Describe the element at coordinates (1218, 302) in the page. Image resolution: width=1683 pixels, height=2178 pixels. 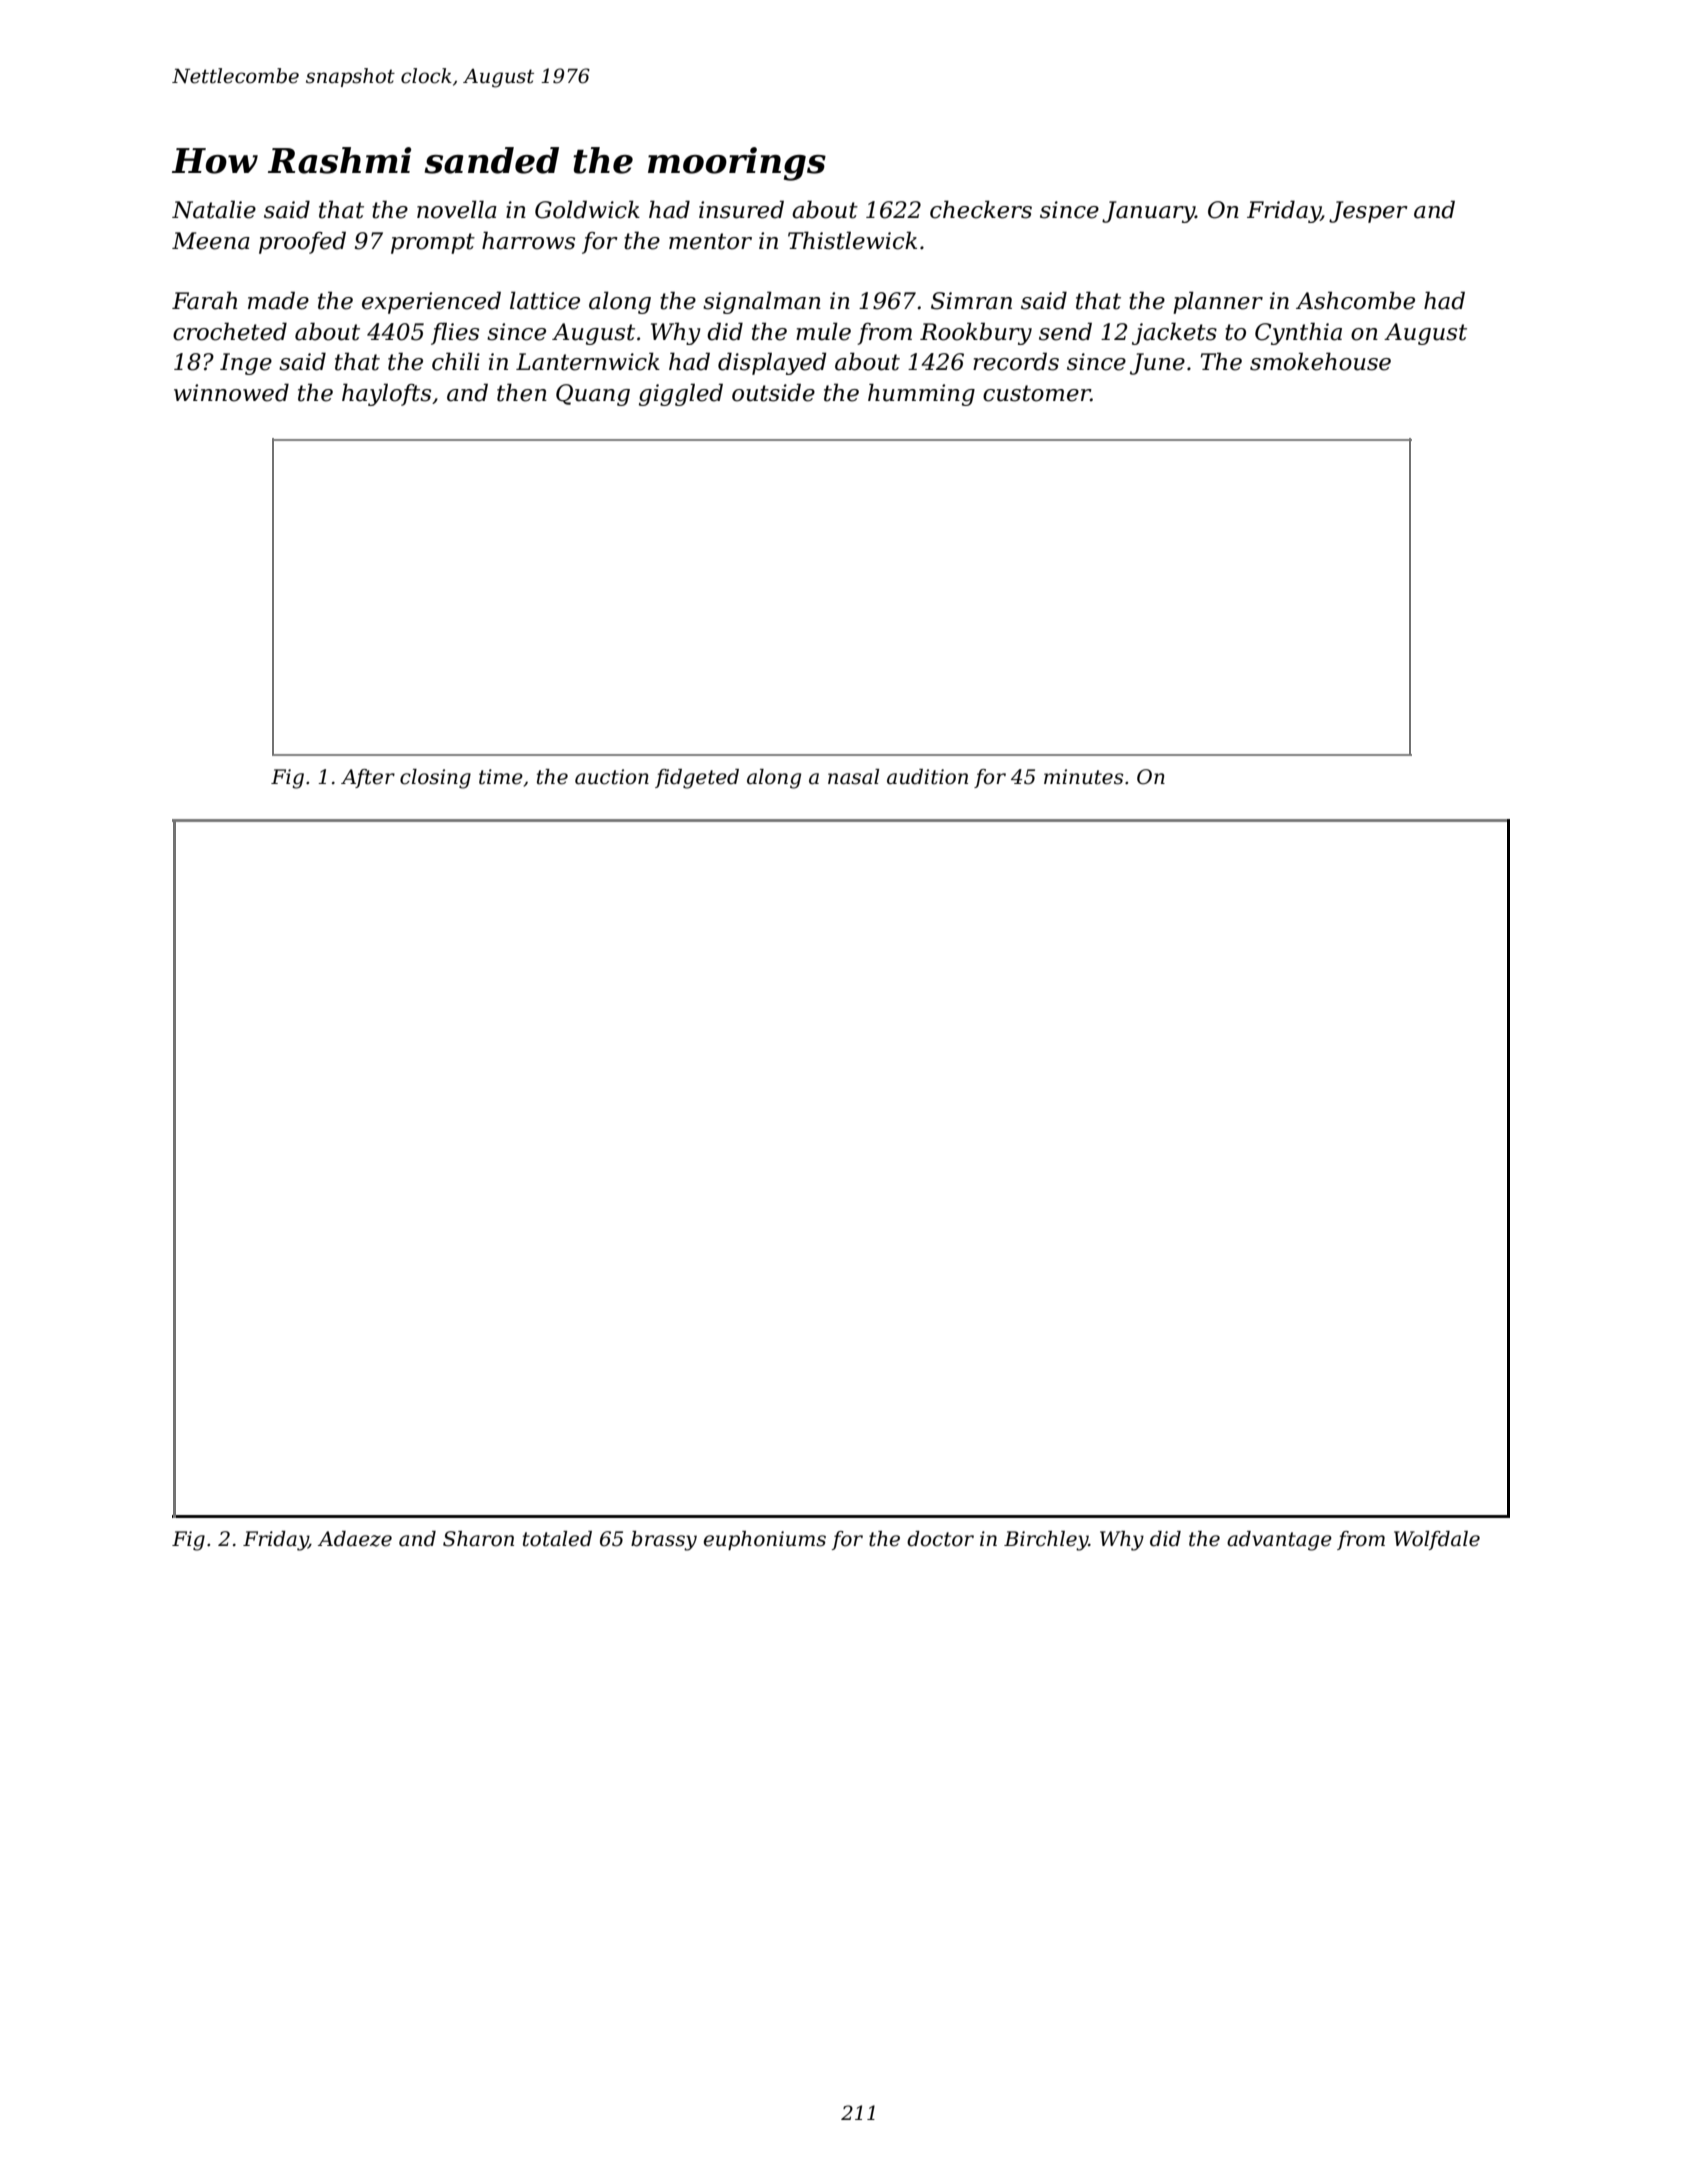
I see `planner` at that location.
